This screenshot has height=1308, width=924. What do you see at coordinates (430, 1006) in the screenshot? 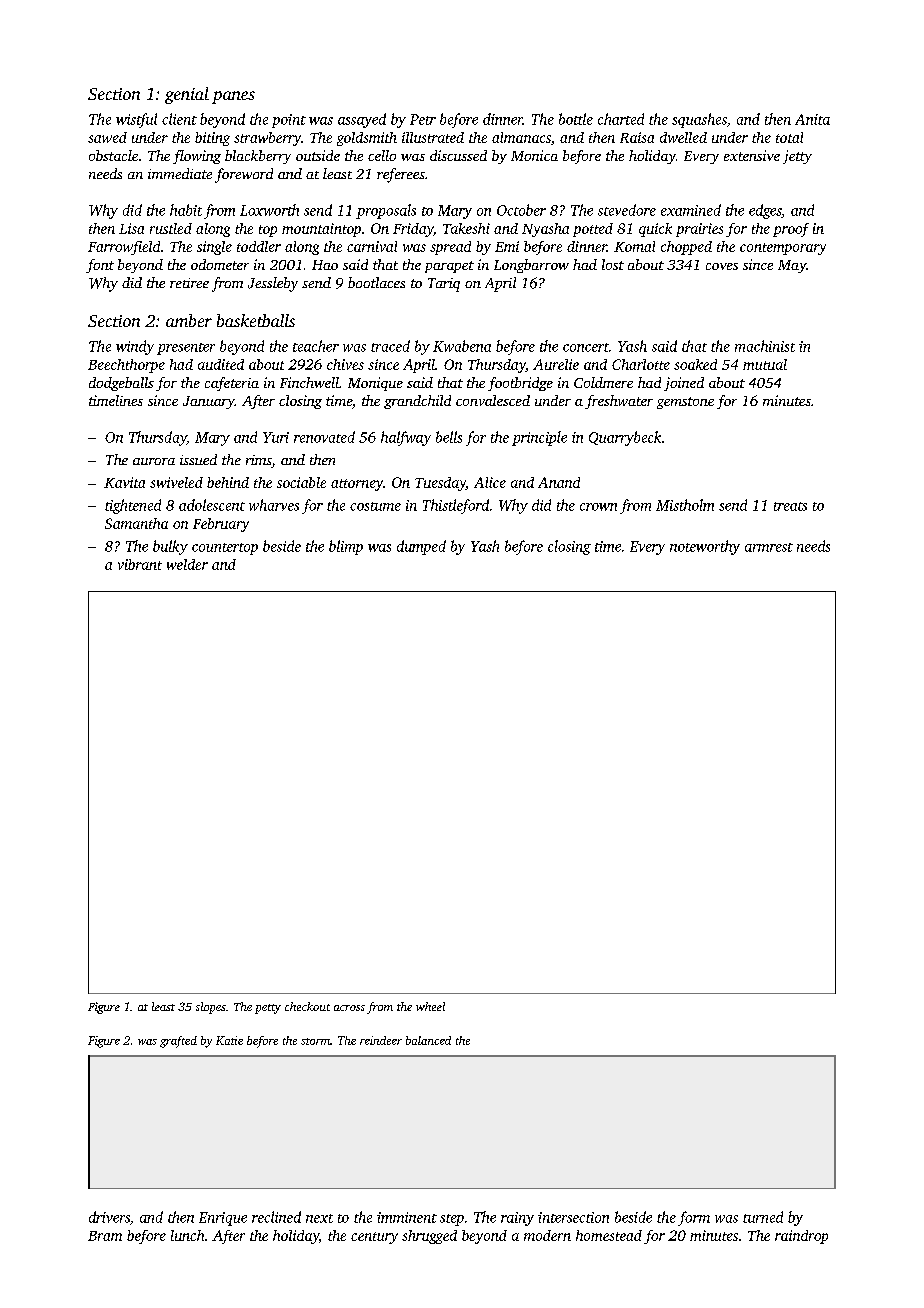
I see `wheel` at bounding box center [430, 1006].
